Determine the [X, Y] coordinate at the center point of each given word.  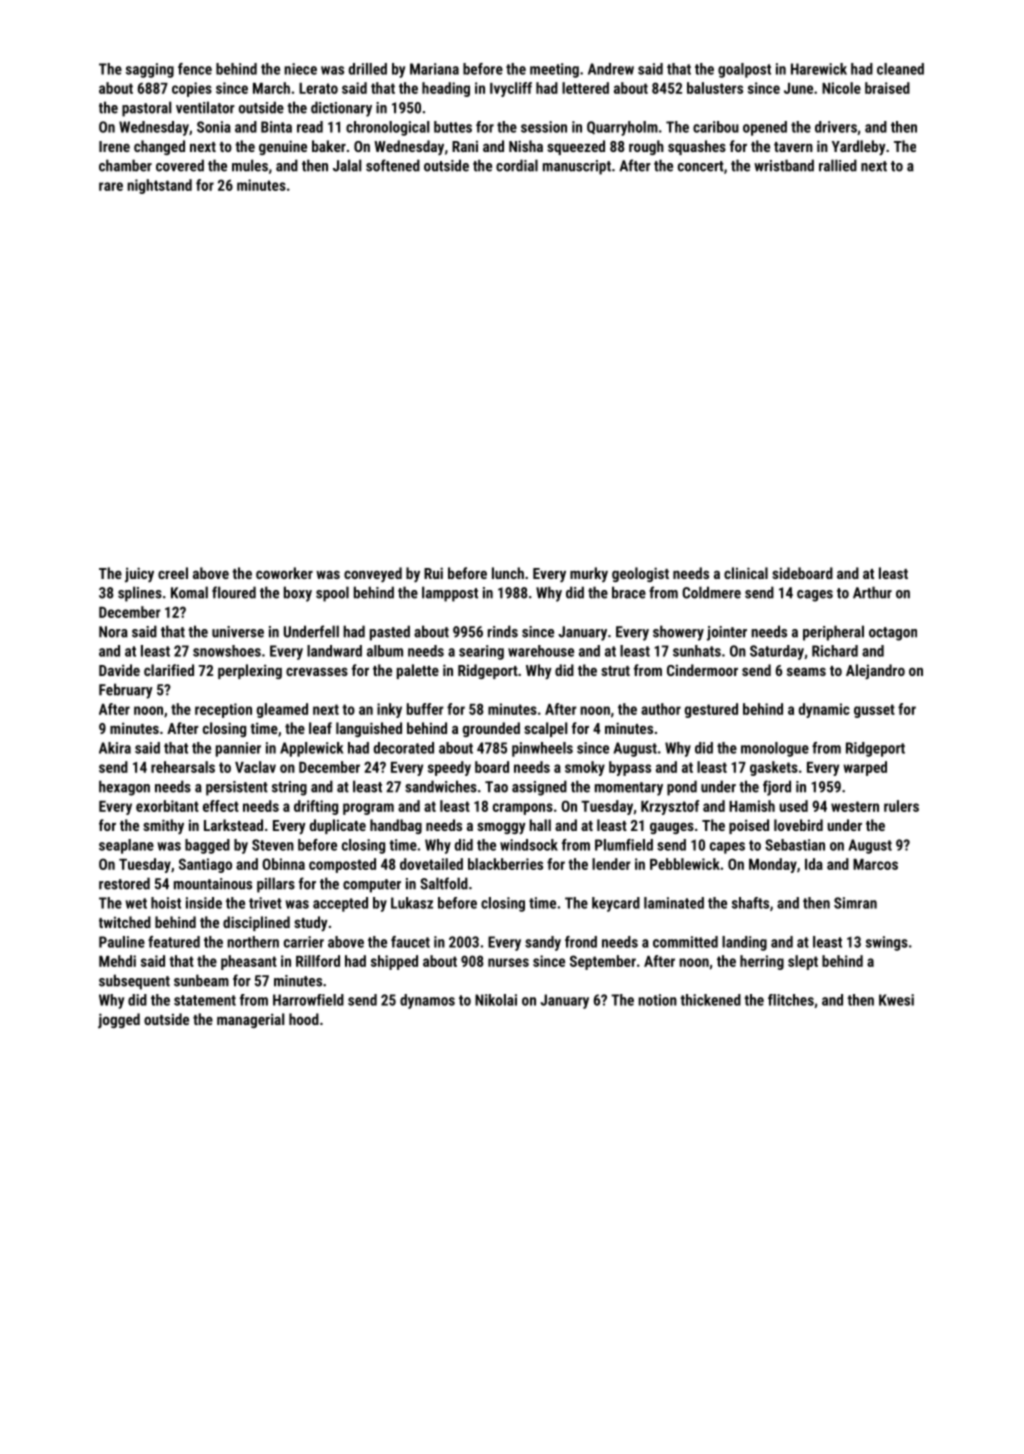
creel [173, 573]
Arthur [872, 592]
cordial [517, 165]
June [798, 88]
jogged [119, 1020]
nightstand [159, 186]
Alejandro [875, 672]
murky [589, 574]
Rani [465, 146]
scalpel [545, 729]
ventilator [205, 107]
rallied [838, 165]
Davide [119, 670]
